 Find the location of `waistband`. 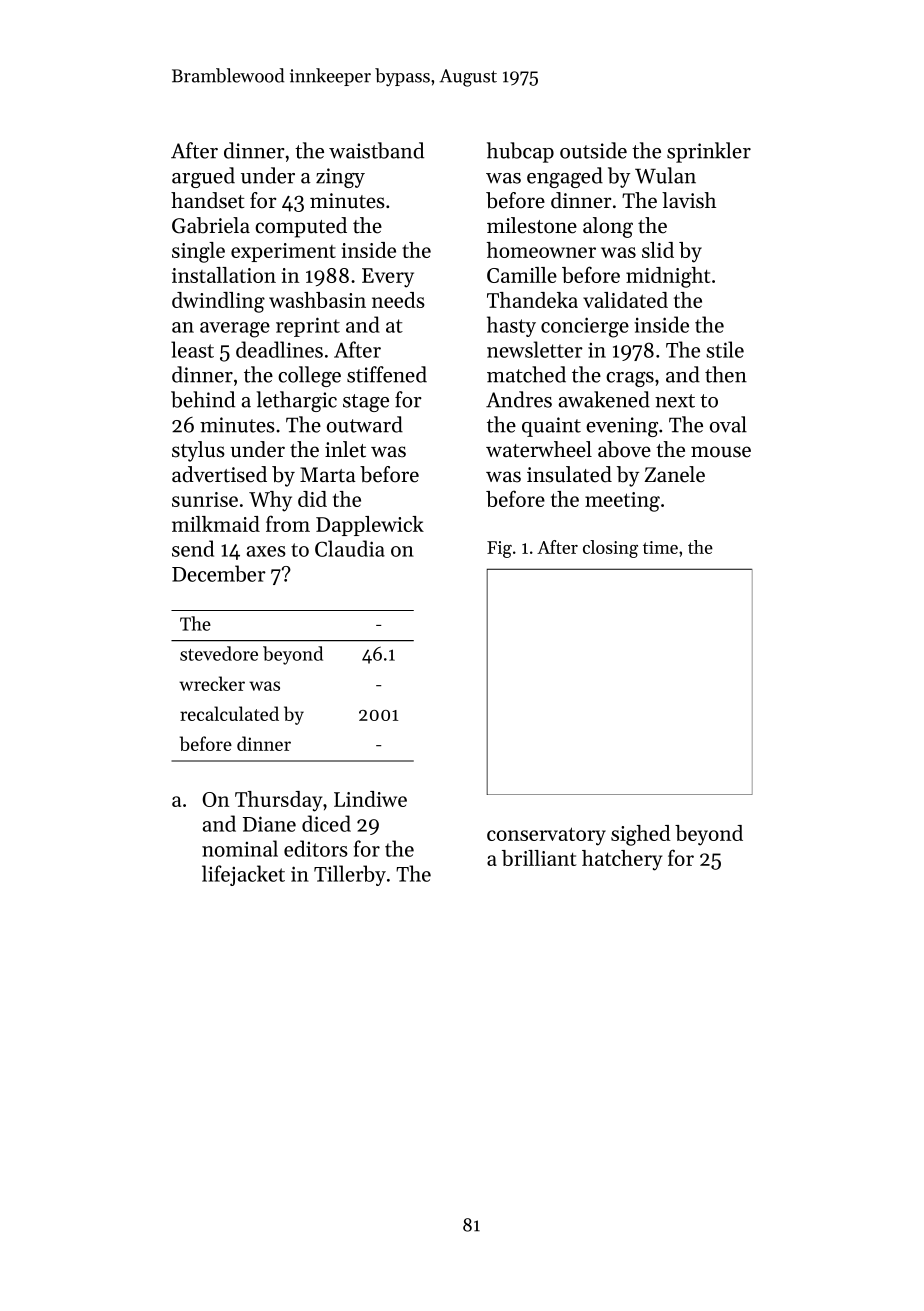

waistband is located at coordinates (376, 150).
